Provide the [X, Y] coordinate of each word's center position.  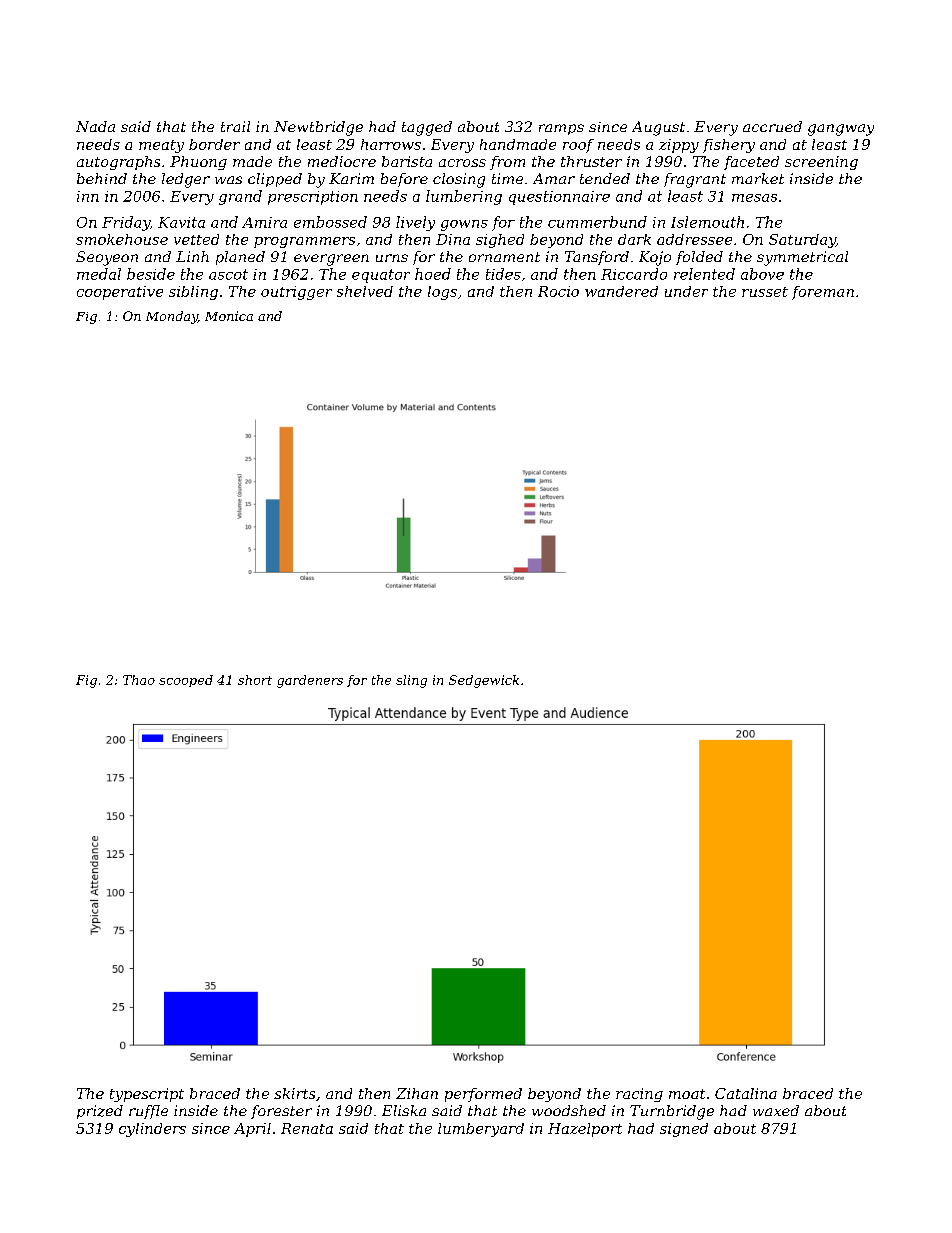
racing [639, 1095]
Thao [139, 680]
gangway [841, 130]
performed [483, 1095]
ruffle [148, 1112]
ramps [561, 129]
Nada [95, 126]
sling [411, 681]
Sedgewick [484, 681]
